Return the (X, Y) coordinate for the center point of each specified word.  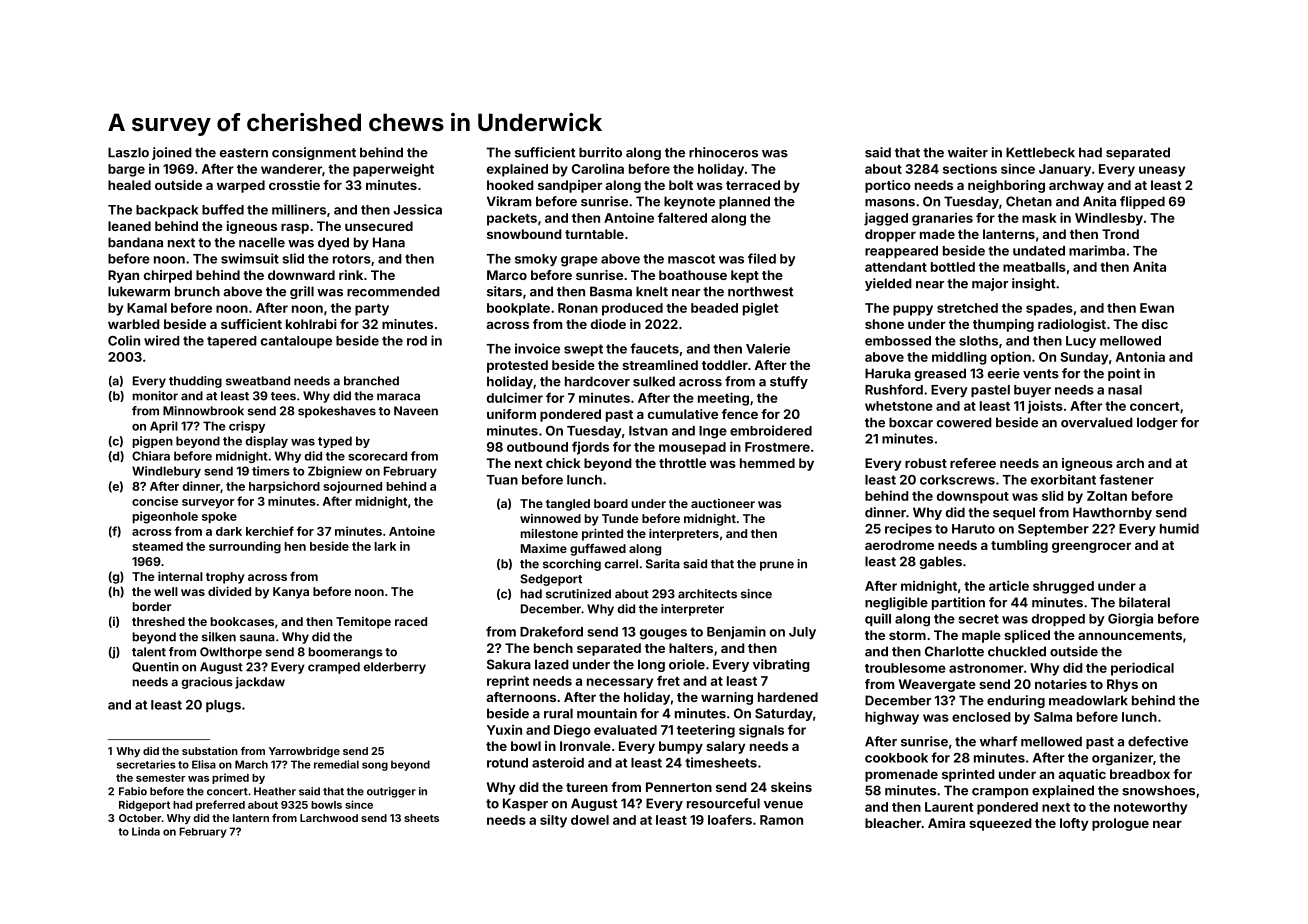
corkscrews (957, 480)
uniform (511, 414)
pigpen (153, 442)
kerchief (270, 531)
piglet (760, 309)
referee (973, 463)
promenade (901, 775)
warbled (134, 324)
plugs (223, 706)
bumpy (681, 747)
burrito (600, 152)
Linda (146, 831)
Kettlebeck (1040, 152)
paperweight (393, 170)
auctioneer (723, 503)
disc (1155, 324)
